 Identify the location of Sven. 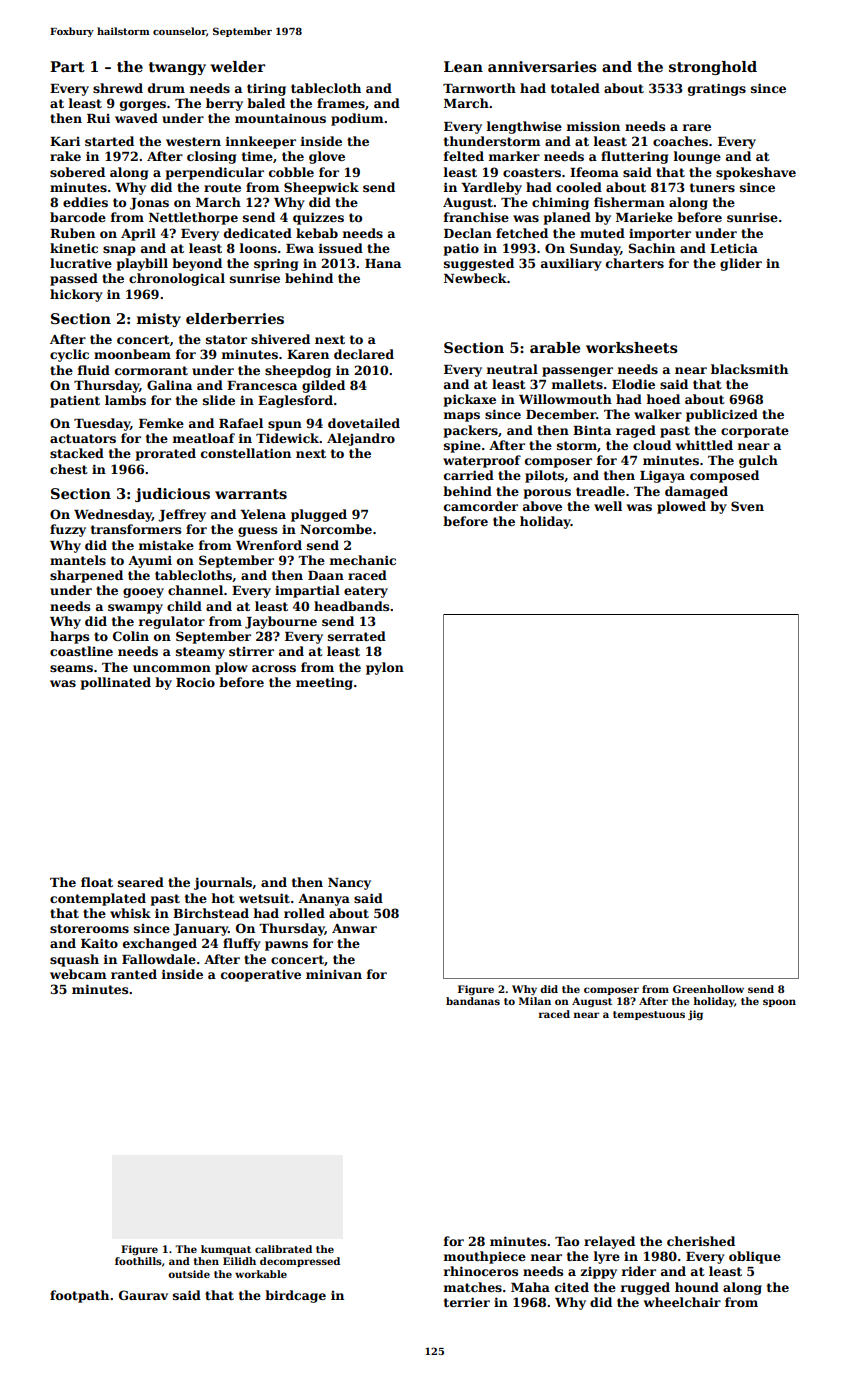
(747, 506).
